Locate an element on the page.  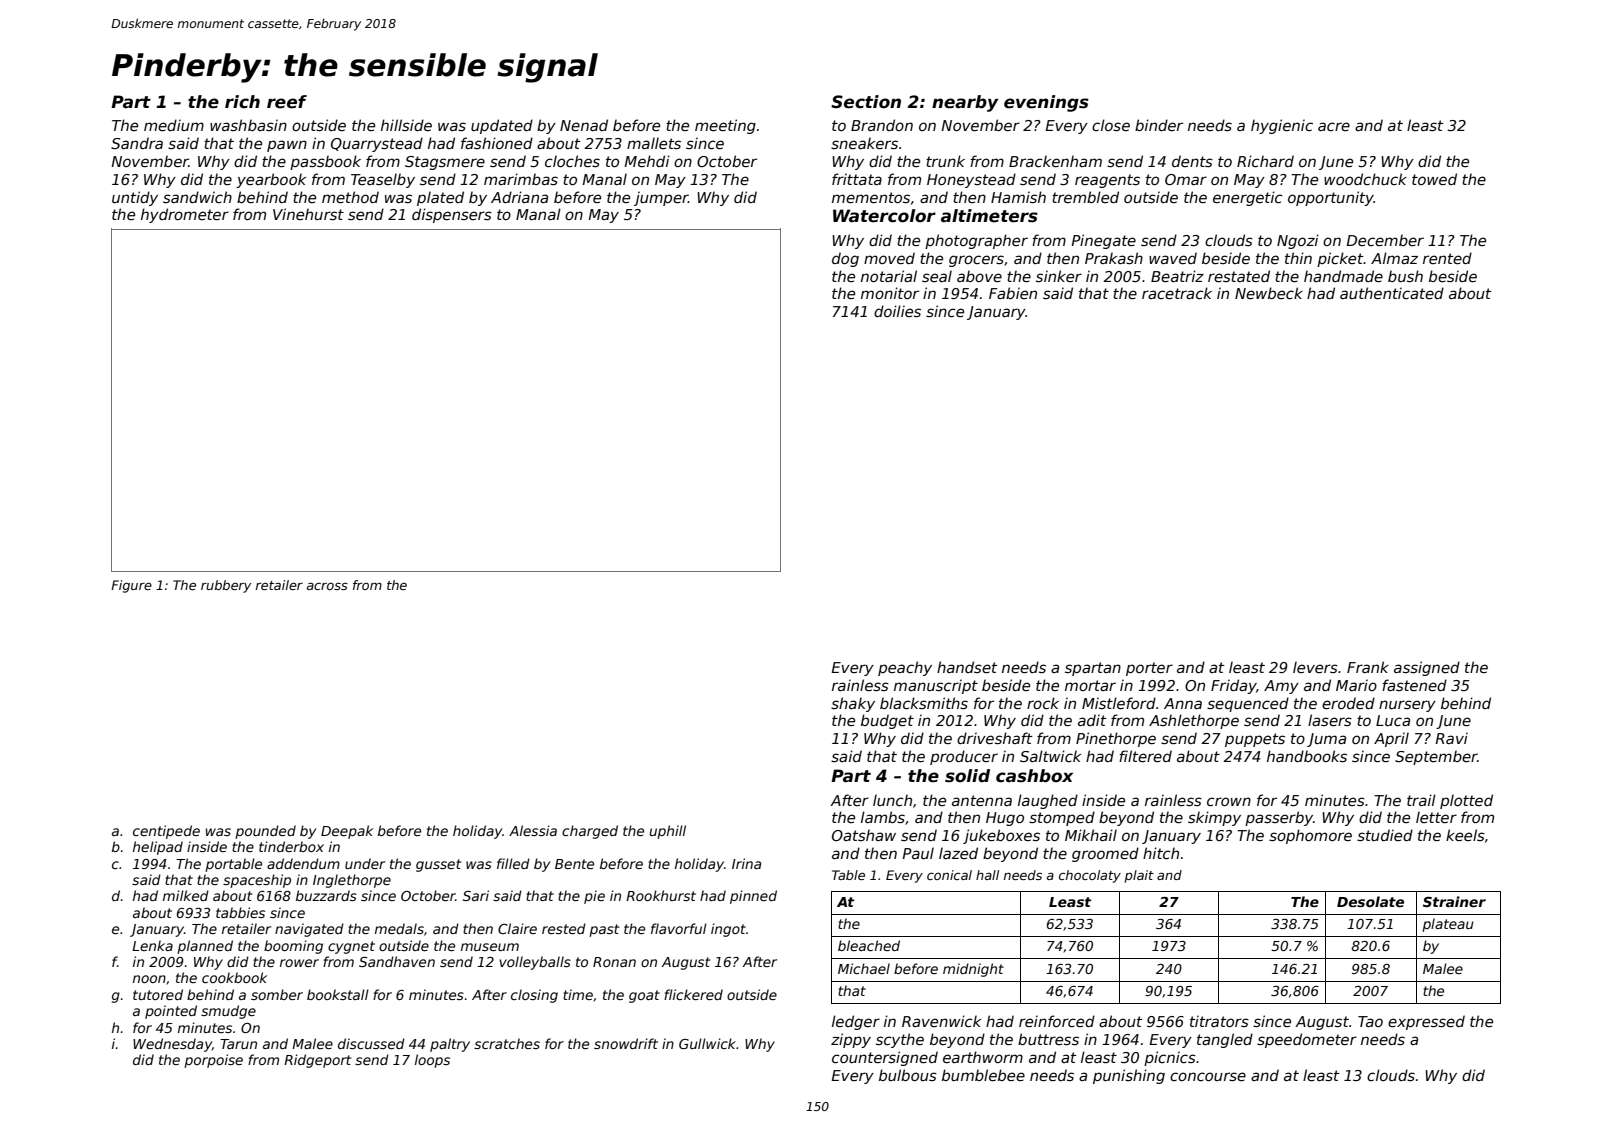
hydrometer is located at coordinates (185, 215).
